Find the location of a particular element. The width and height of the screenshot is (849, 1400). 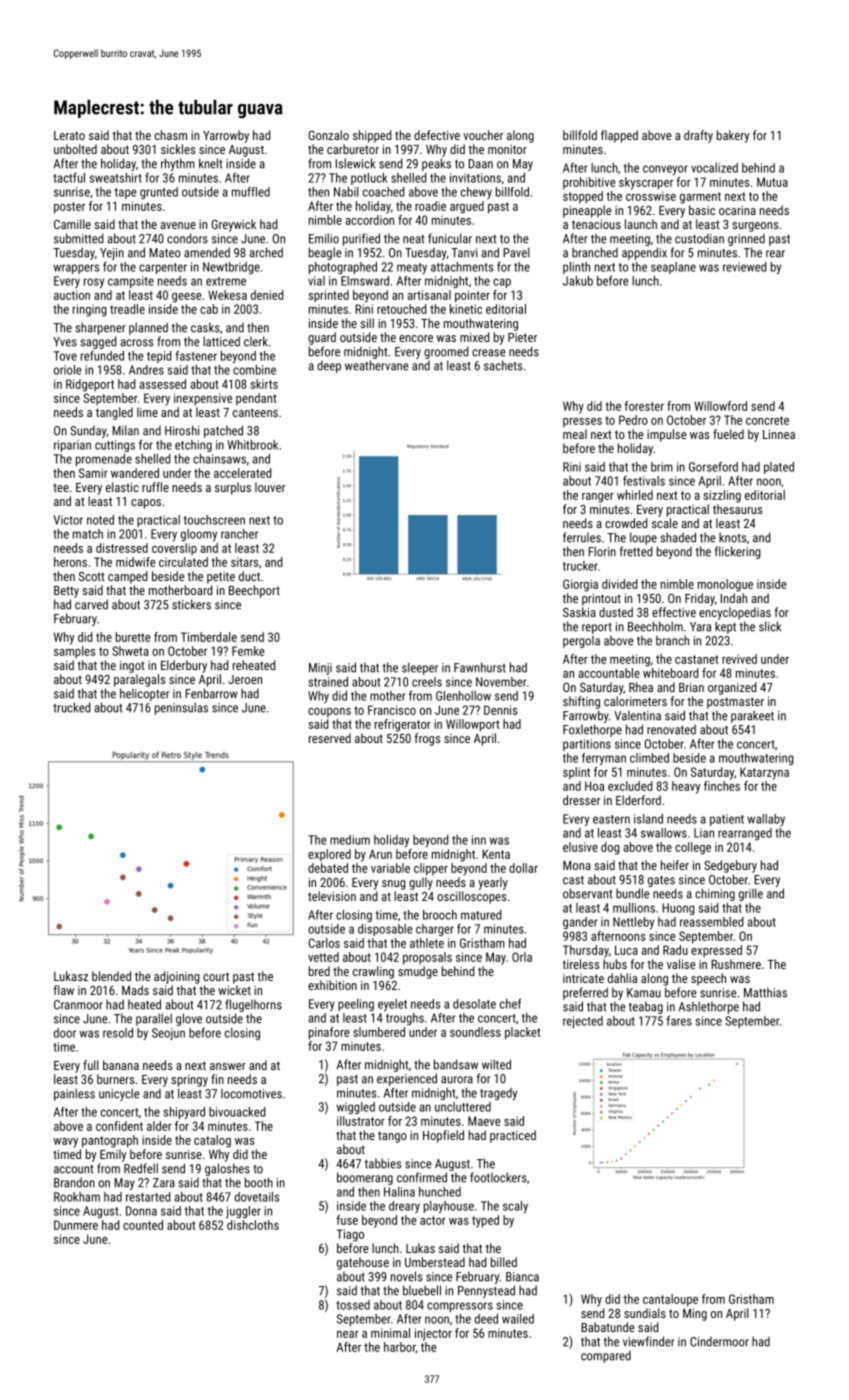

trucked is located at coordinates (71, 707).
